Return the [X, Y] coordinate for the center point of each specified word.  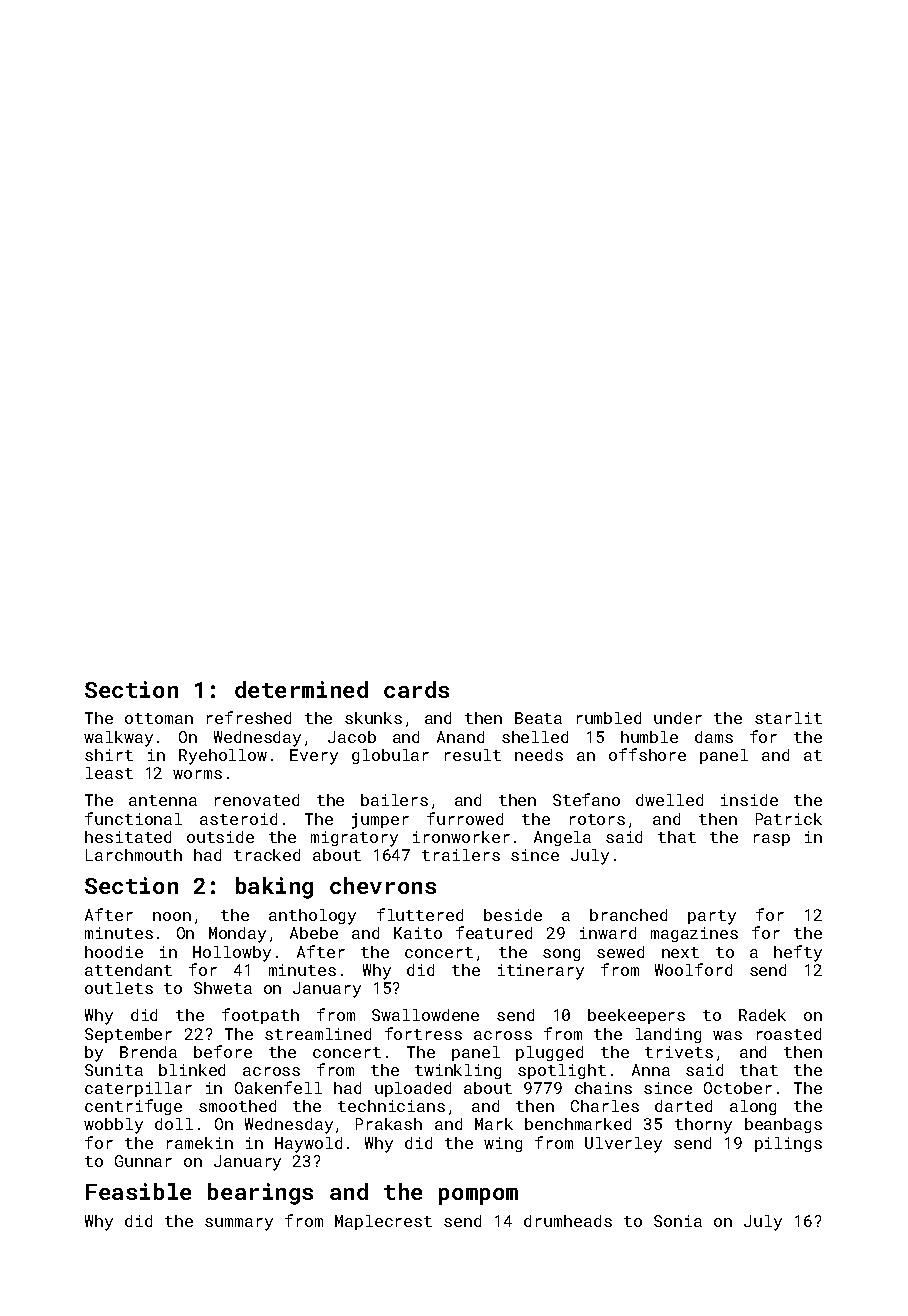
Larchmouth [134, 855]
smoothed [237, 1106]
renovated [257, 800]
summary [239, 1224]
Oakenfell [278, 1087]
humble [649, 737]
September [128, 1035]
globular [390, 756]
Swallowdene [425, 1015]
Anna [651, 1070]
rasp [772, 840]
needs [539, 755]
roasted [789, 1034]
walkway [118, 739]
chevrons [383, 885]
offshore [647, 754]
